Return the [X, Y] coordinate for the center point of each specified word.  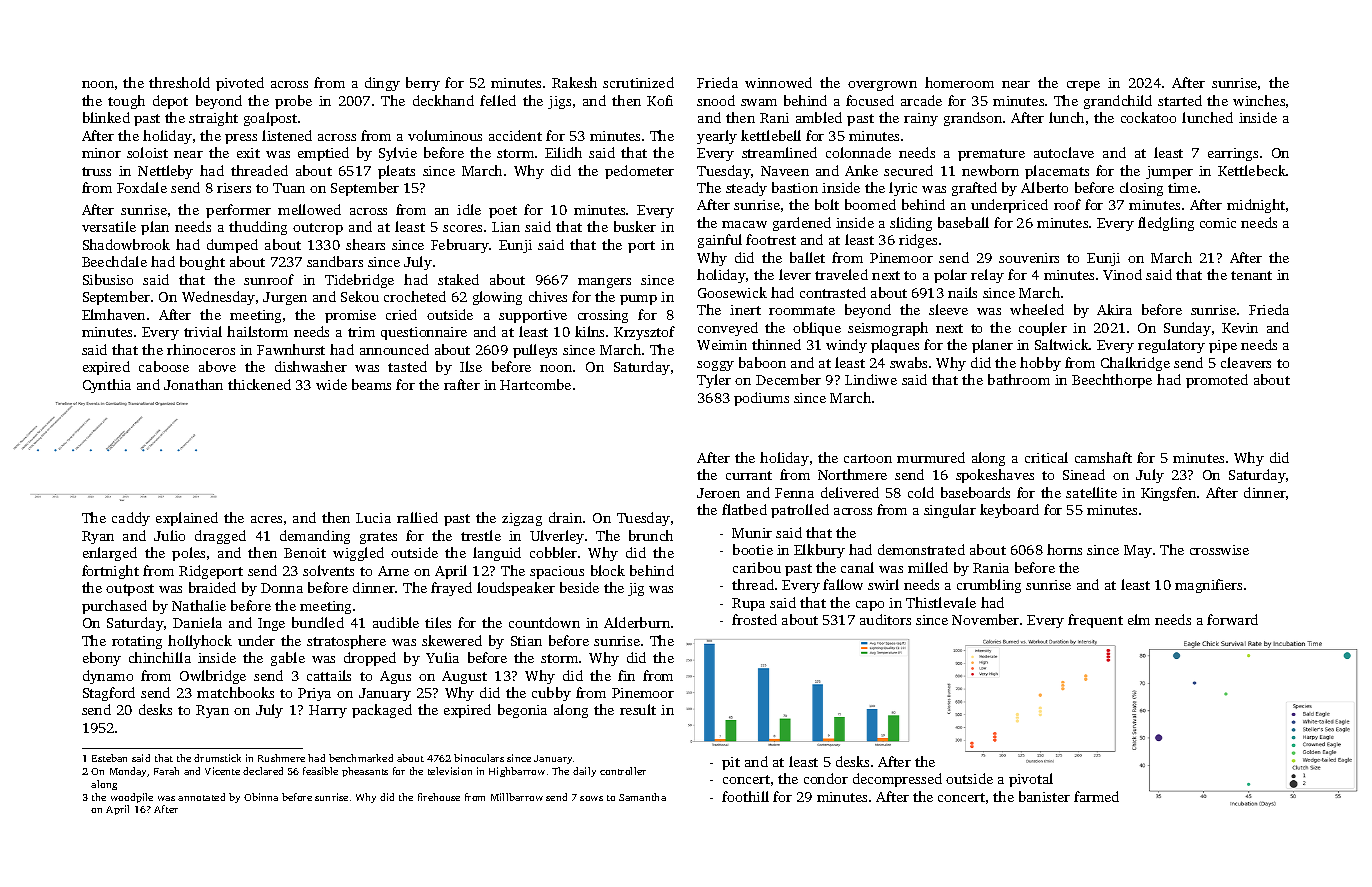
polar [950, 276]
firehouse [439, 797]
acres [266, 519]
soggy [715, 366]
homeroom [959, 82]
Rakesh [574, 82]
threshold [179, 82]
